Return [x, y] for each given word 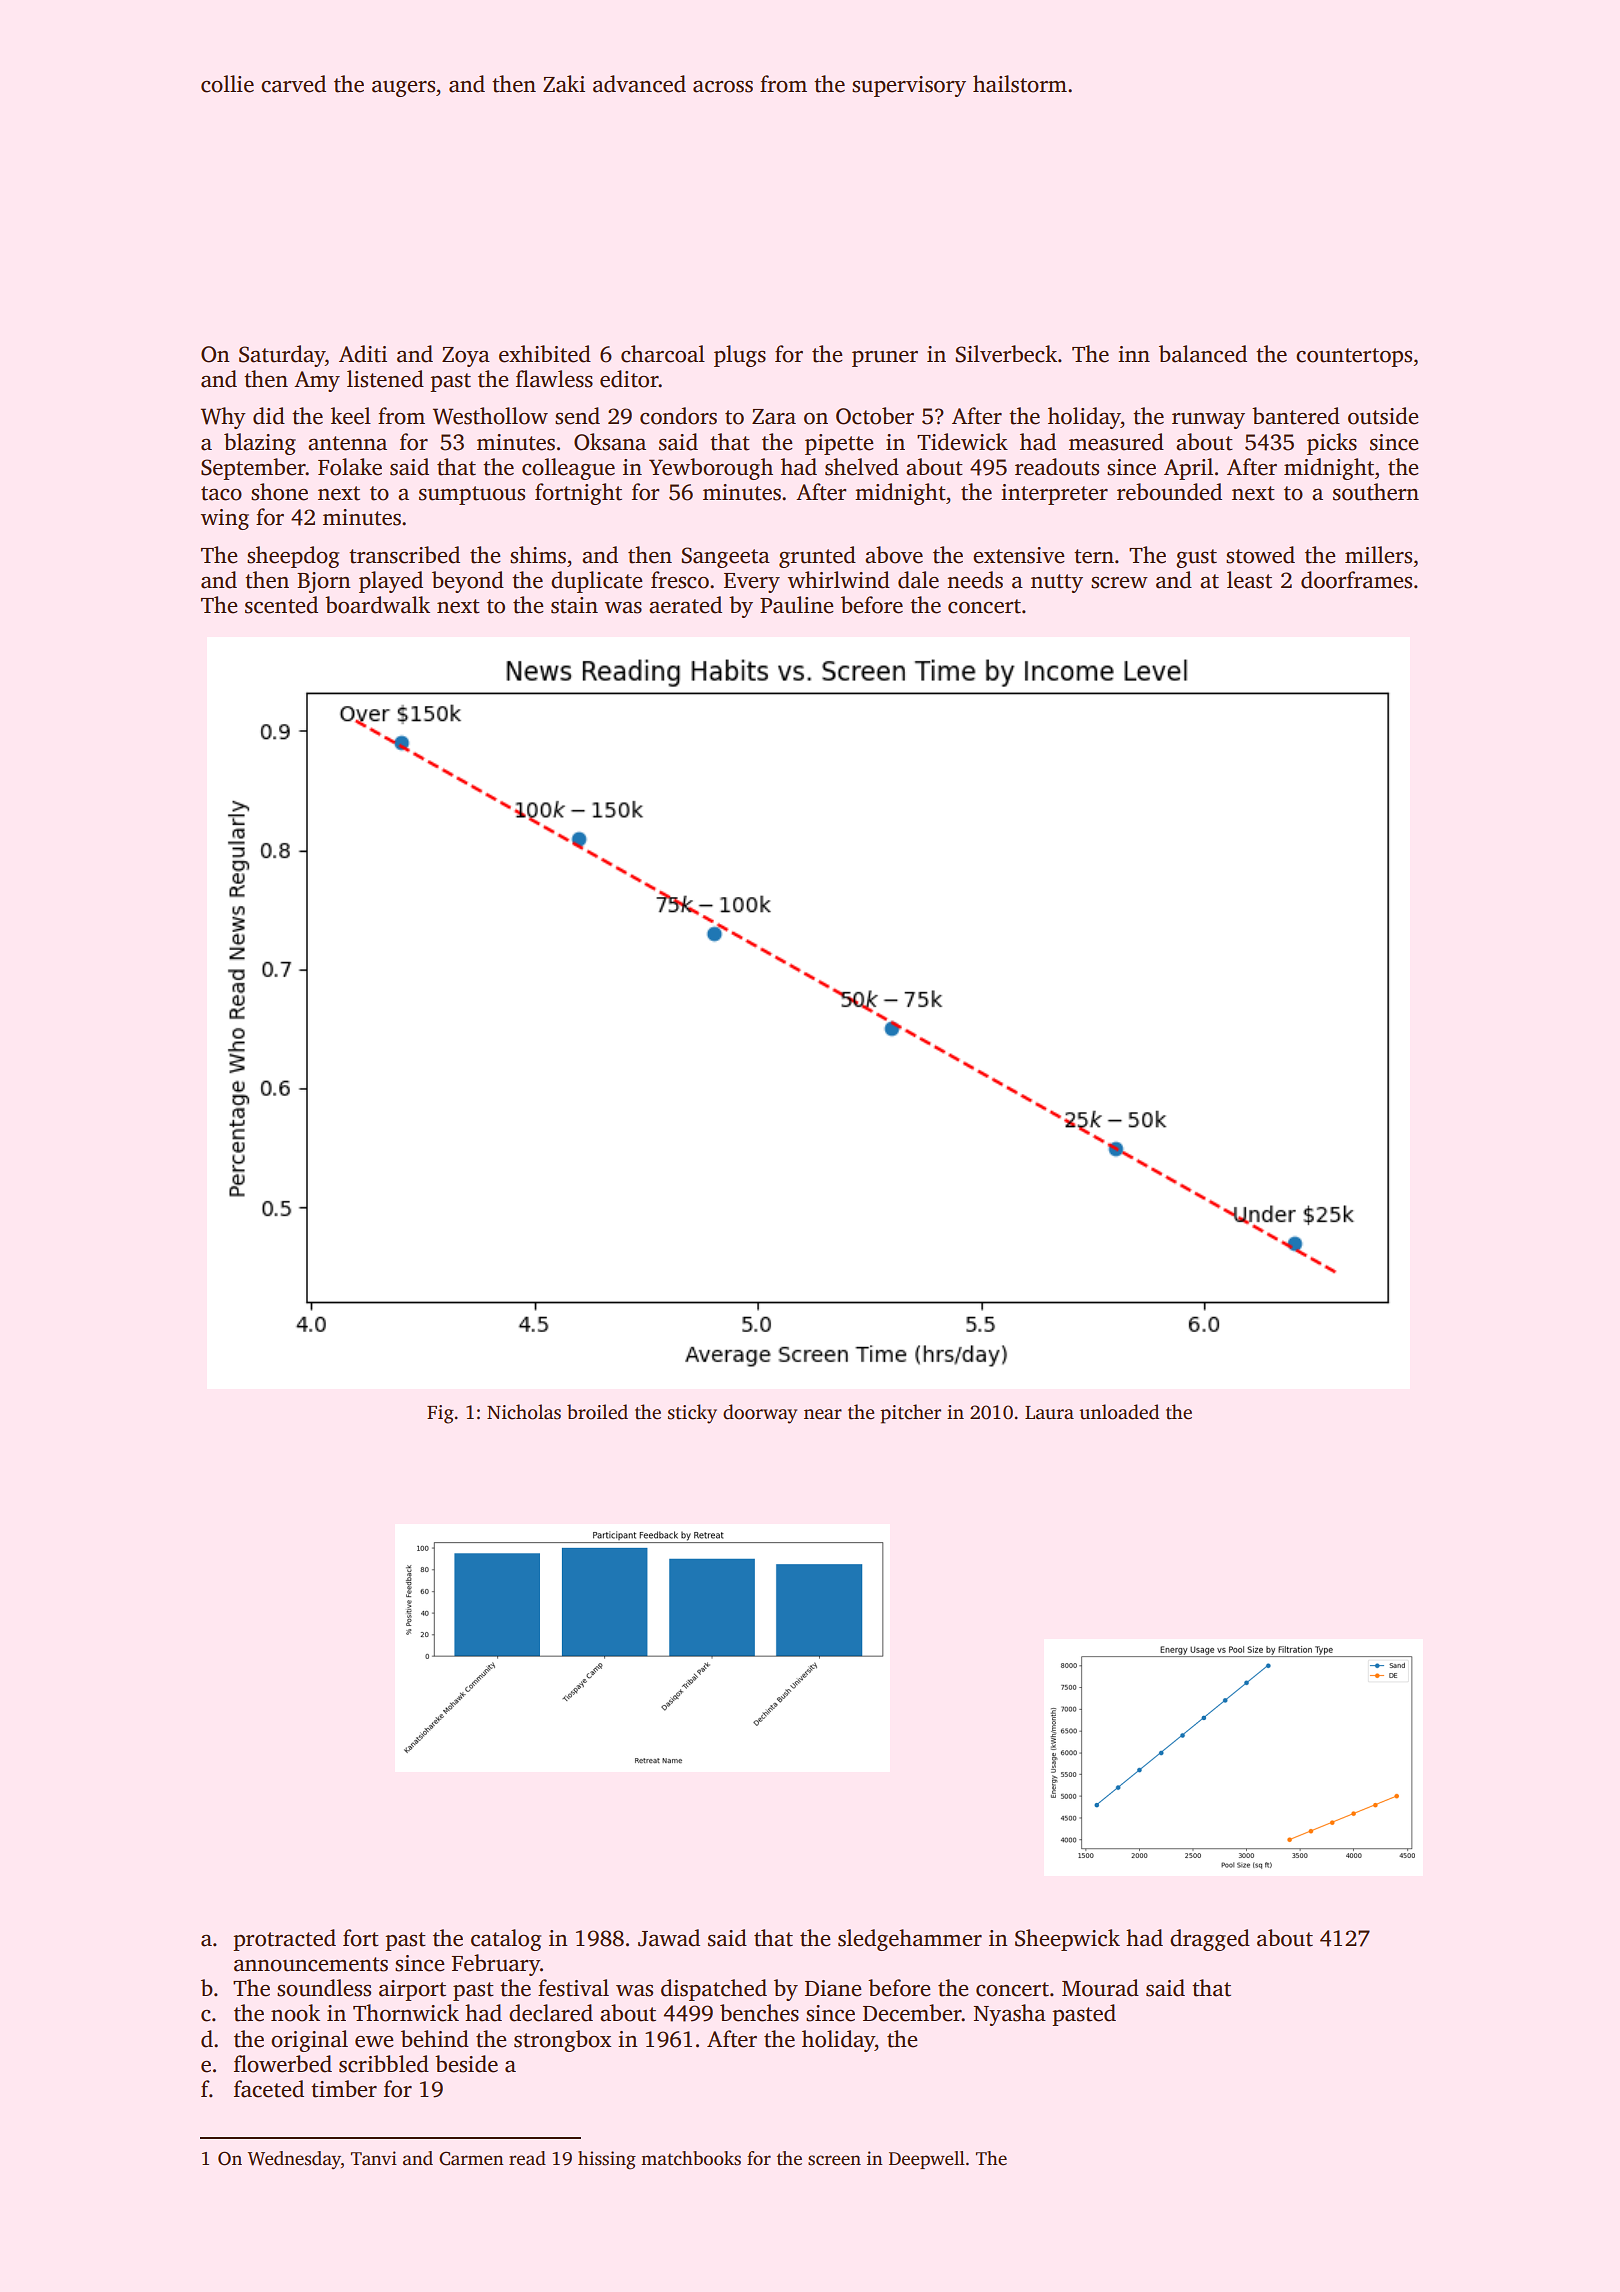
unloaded [1119, 1412]
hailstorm [1020, 84]
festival [573, 1988]
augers [403, 89]
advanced [639, 84]
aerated [685, 605]
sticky [692, 1414]
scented [281, 605]
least [1249, 580]
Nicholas [524, 1412]
